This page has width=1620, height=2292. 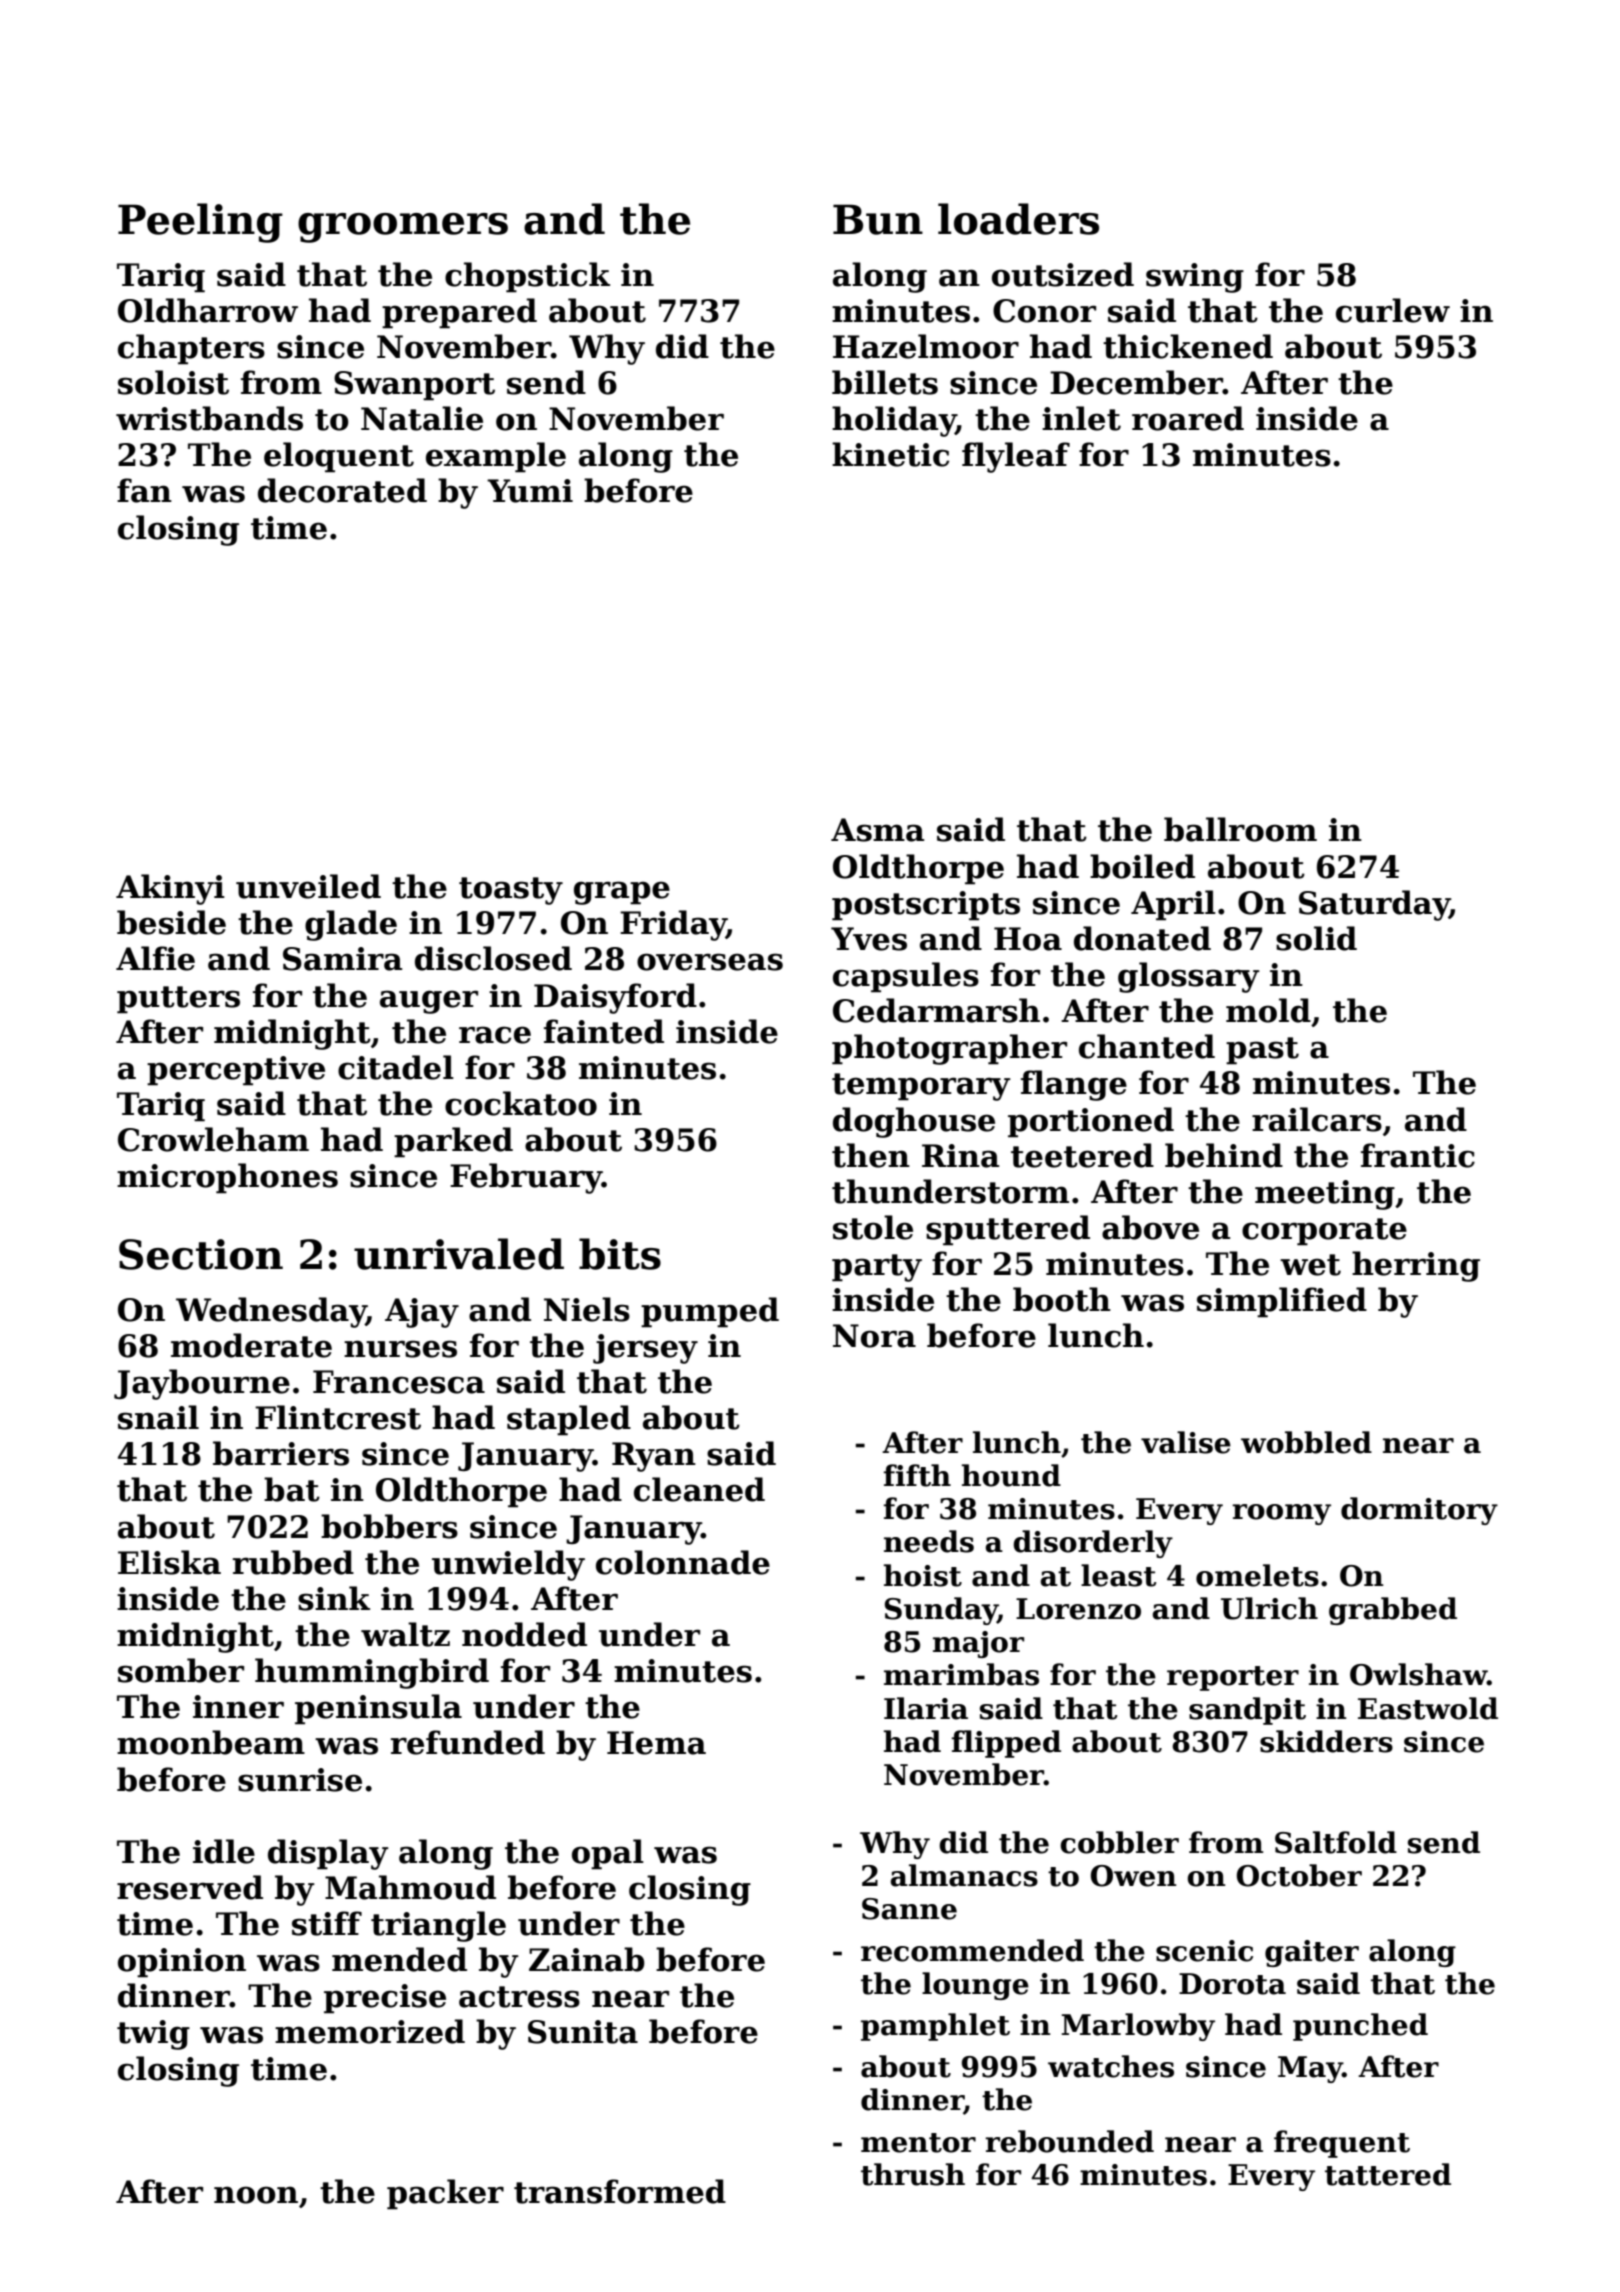 I want to click on hoist, so click(x=923, y=1575).
